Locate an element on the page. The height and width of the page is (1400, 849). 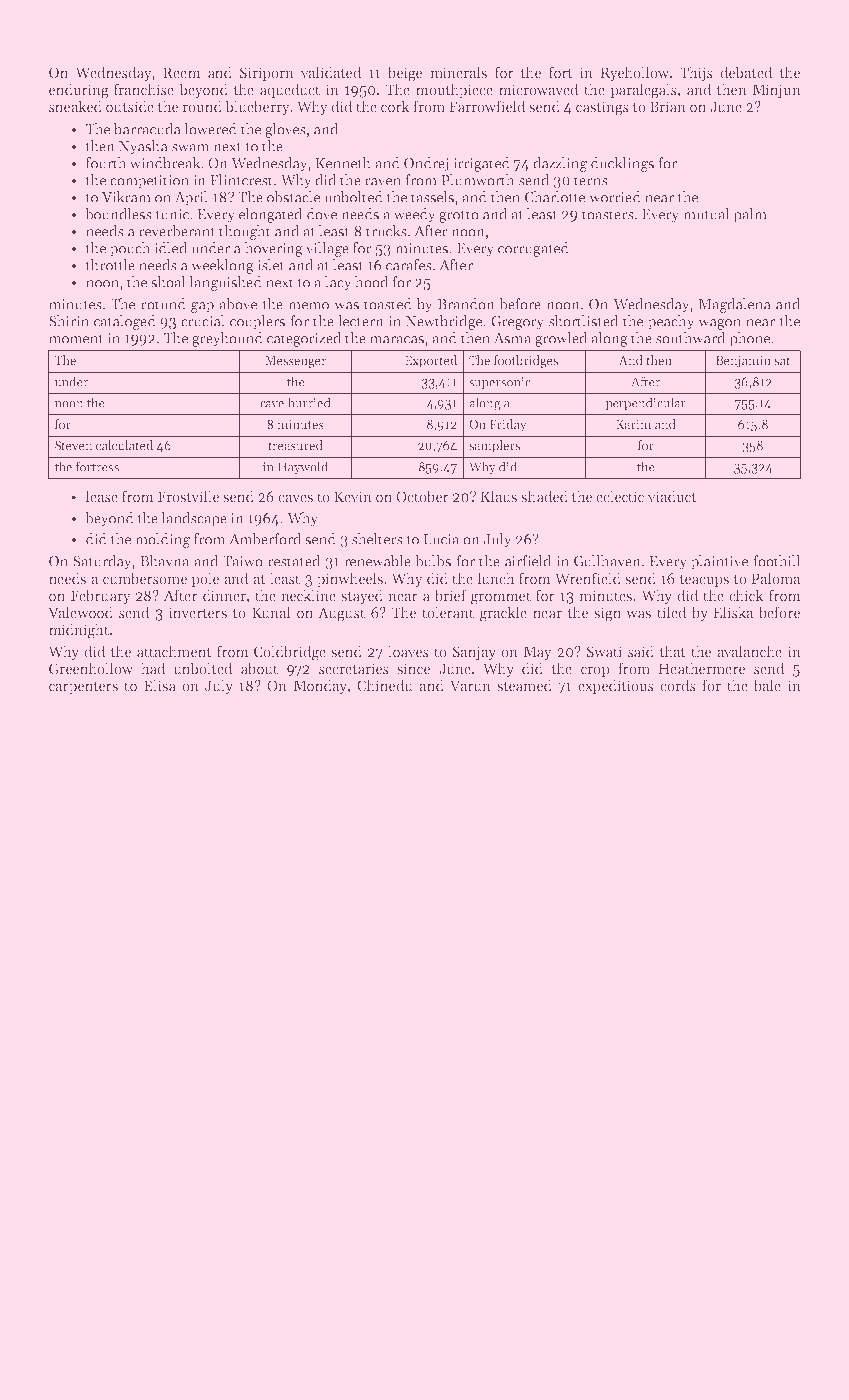
February is located at coordinates (100, 596).
